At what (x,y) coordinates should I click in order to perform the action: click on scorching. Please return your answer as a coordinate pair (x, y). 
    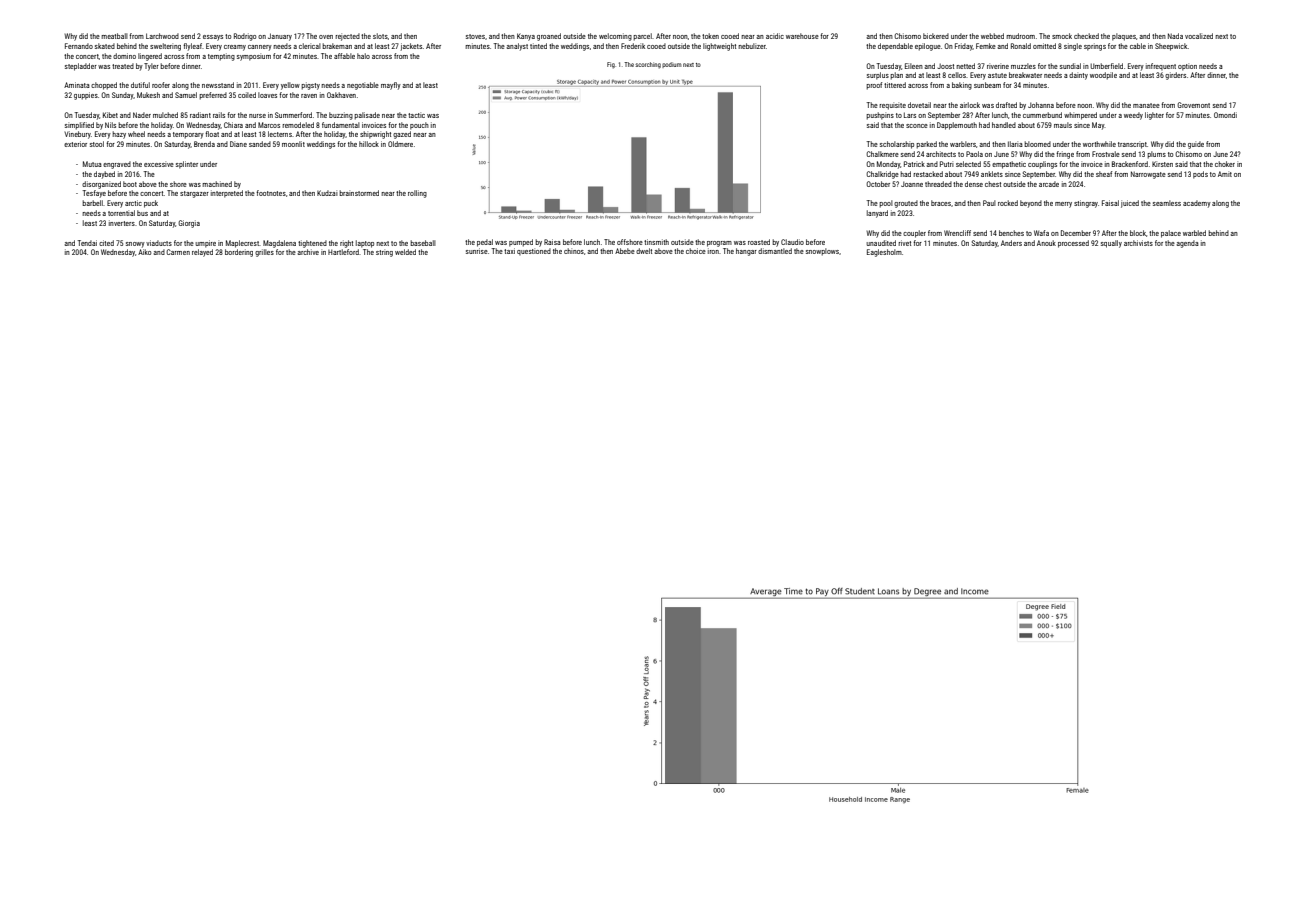
    Looking at the image, I should click on (648, 65).
